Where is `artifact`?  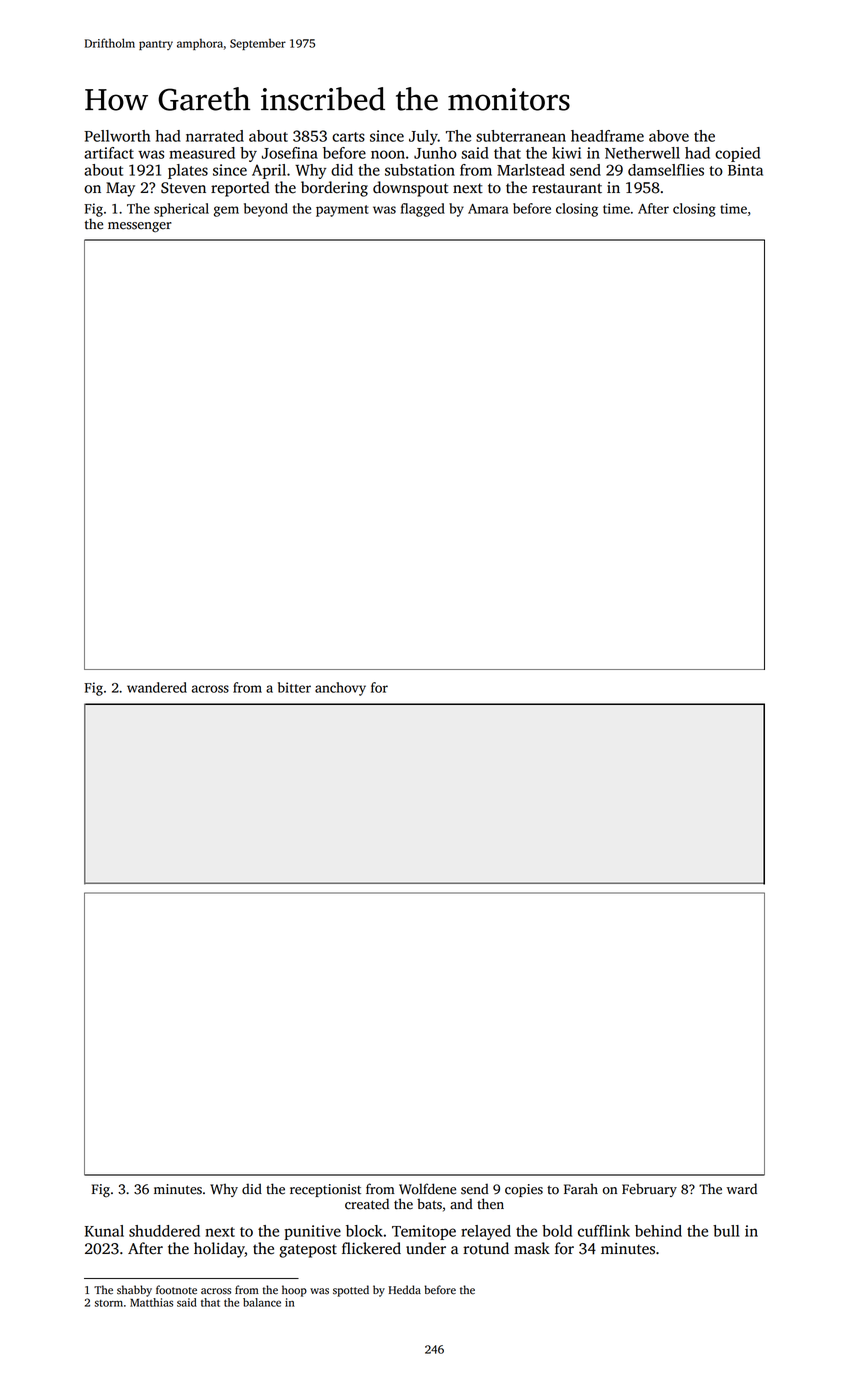
artifact is located at coordinates (109, 153).
